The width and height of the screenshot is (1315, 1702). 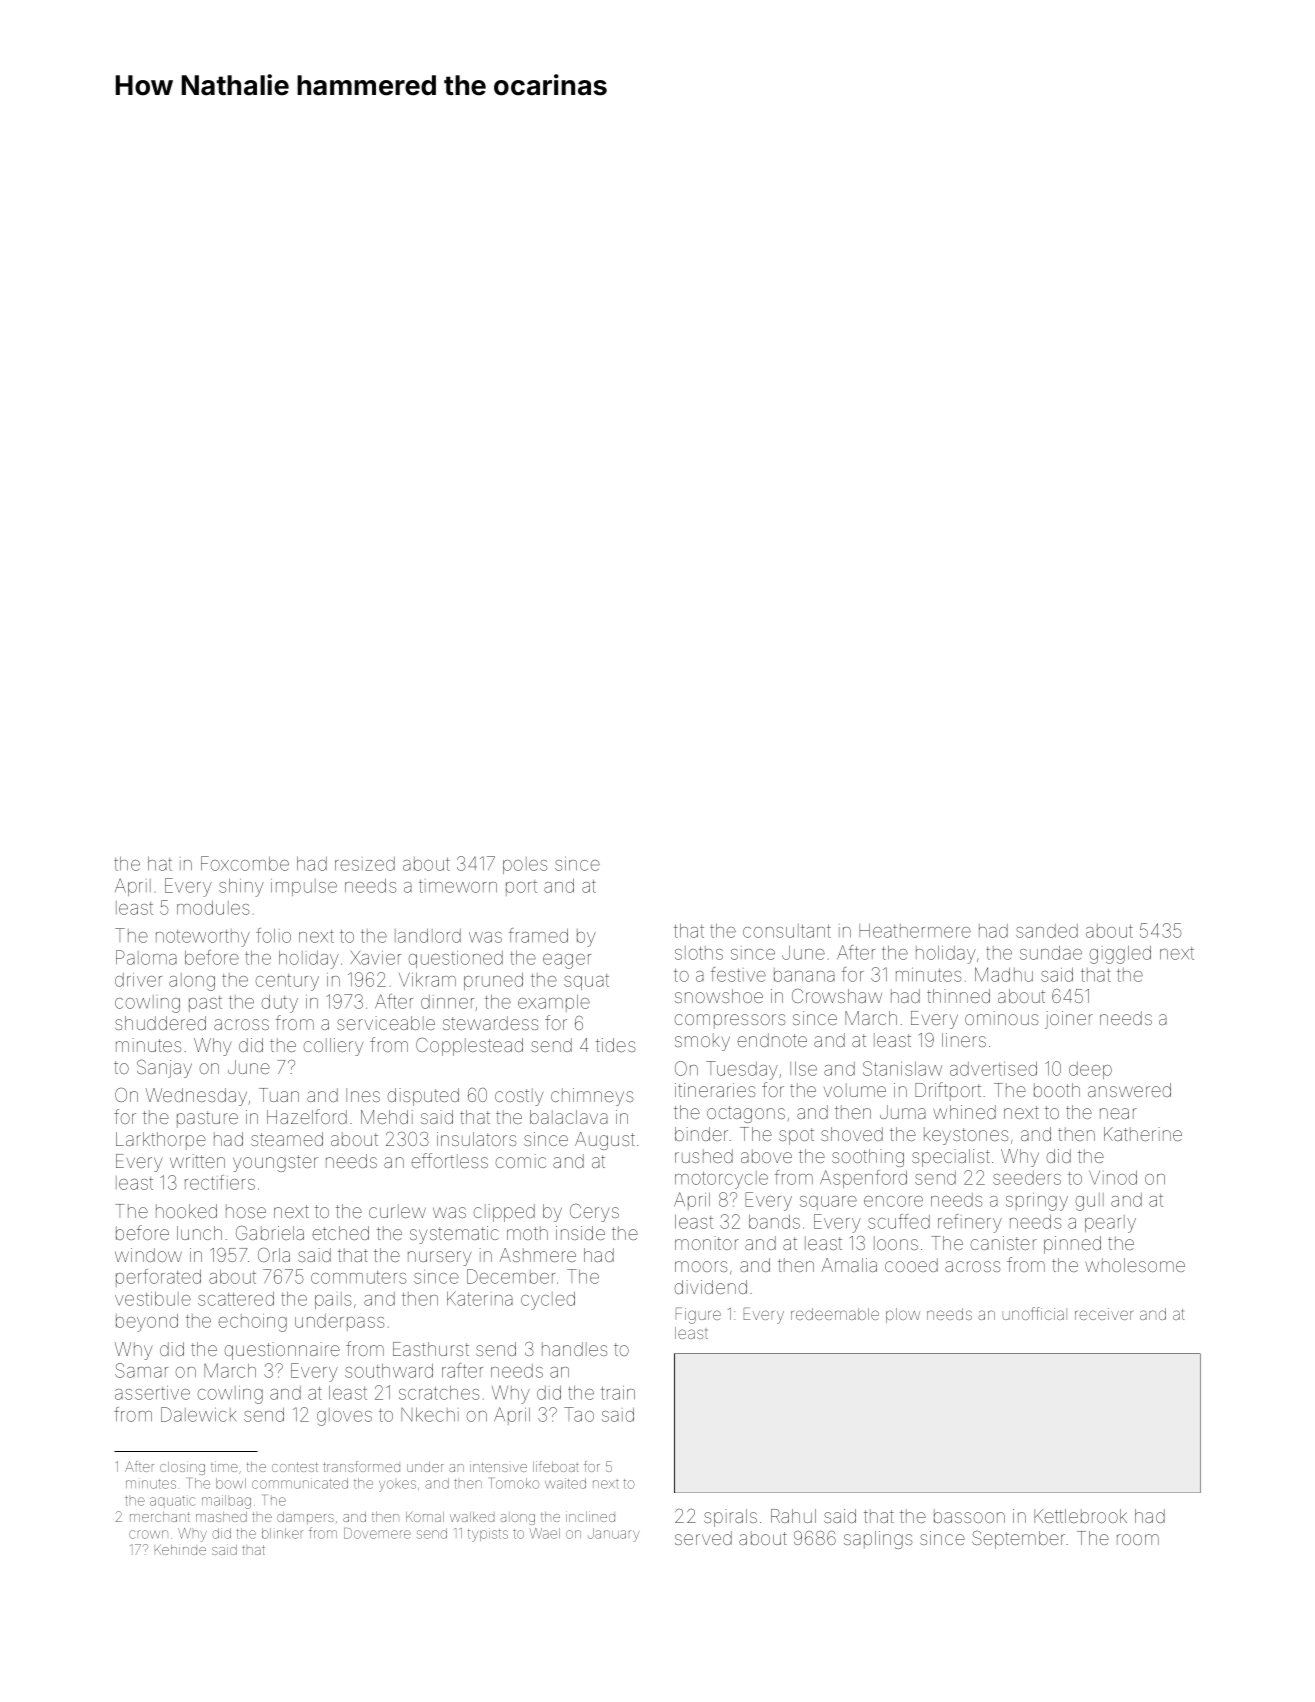 What do you see at coordinates (180, 1550) in the screenshot?
I see `Kehinde` at bounding box center [180, 1550].
